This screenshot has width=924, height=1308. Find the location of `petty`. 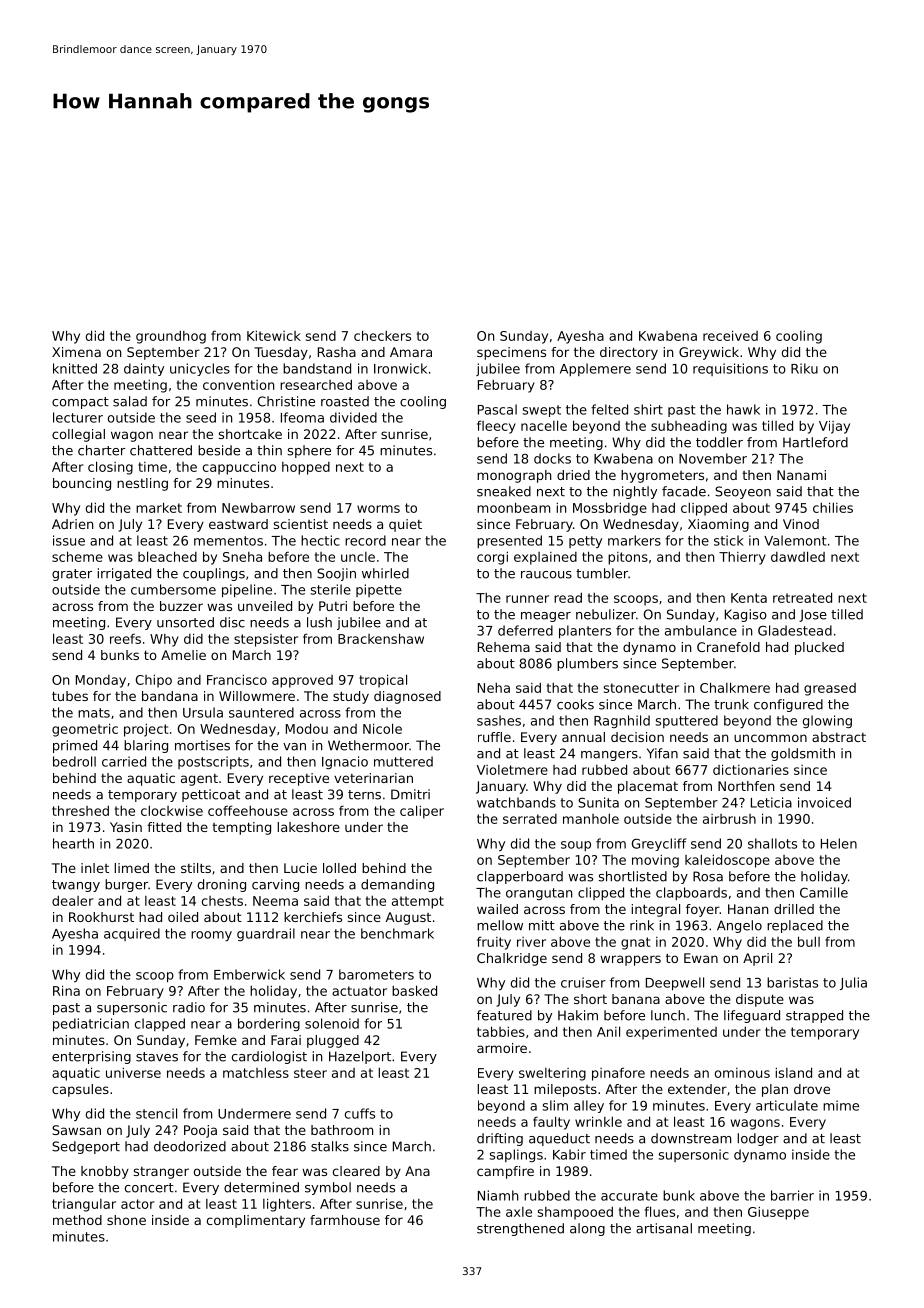

petty is located at coordinates (585, 542).
